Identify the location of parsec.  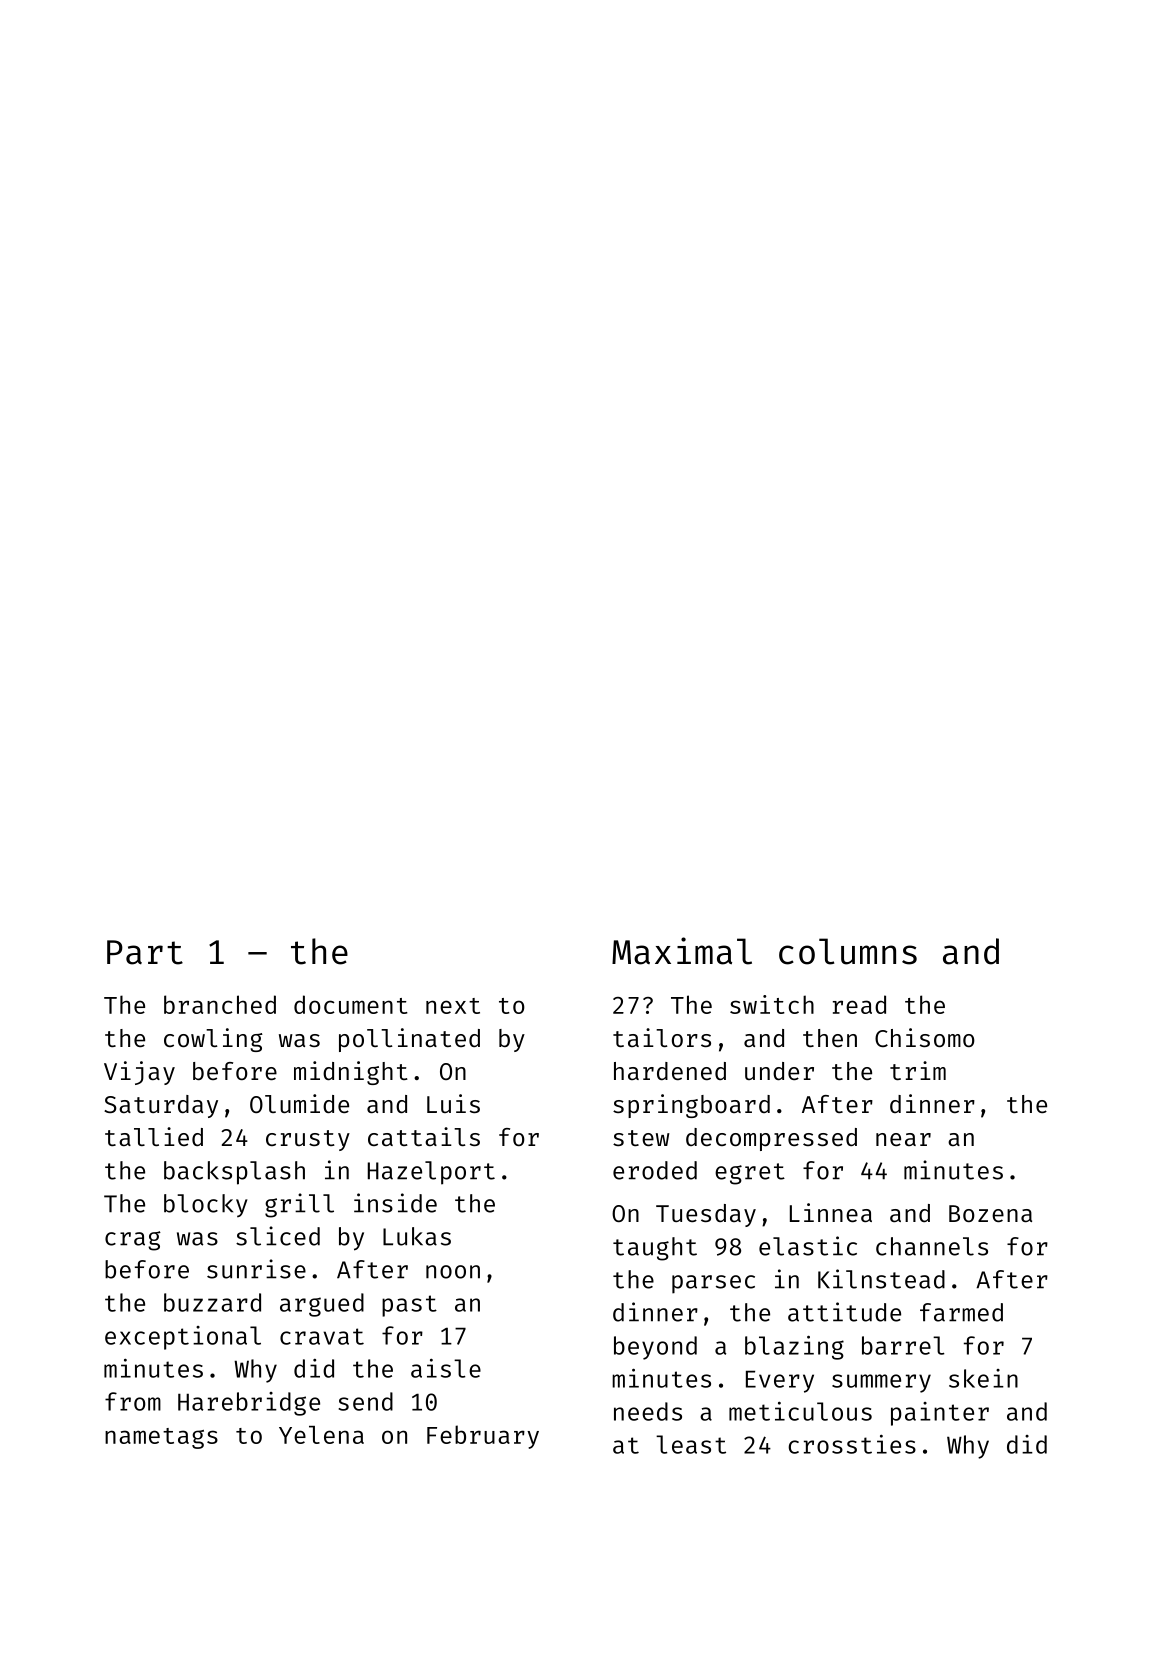
(713, 1284).
